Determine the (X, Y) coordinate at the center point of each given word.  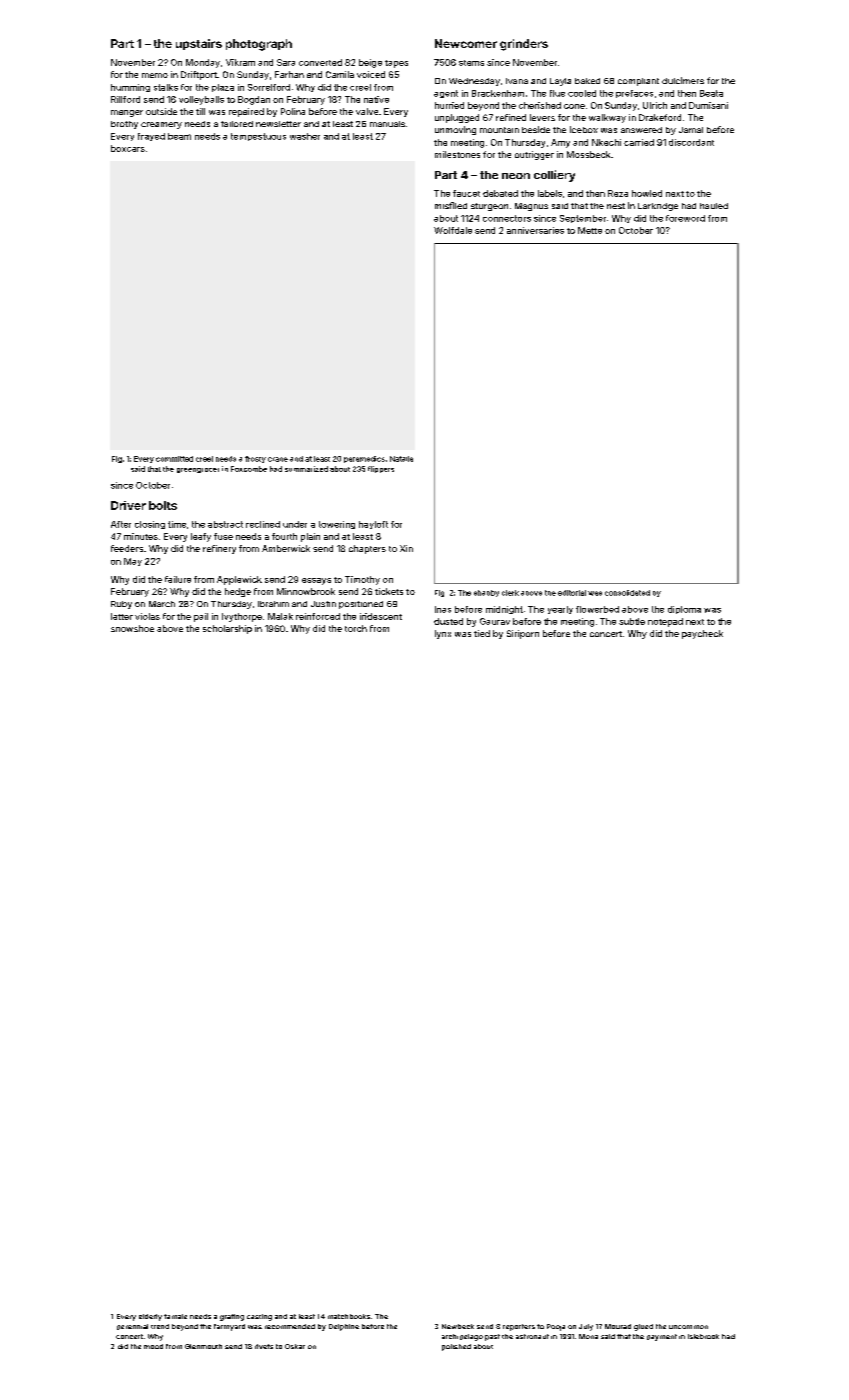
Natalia (401, 459)
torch (356, 628)
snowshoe (132, 628)
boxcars (128, 148)
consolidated (627, 593)
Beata (711, 93)
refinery (219, 549)
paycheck (702, 634)
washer (305, 136)
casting (259, 1317)
